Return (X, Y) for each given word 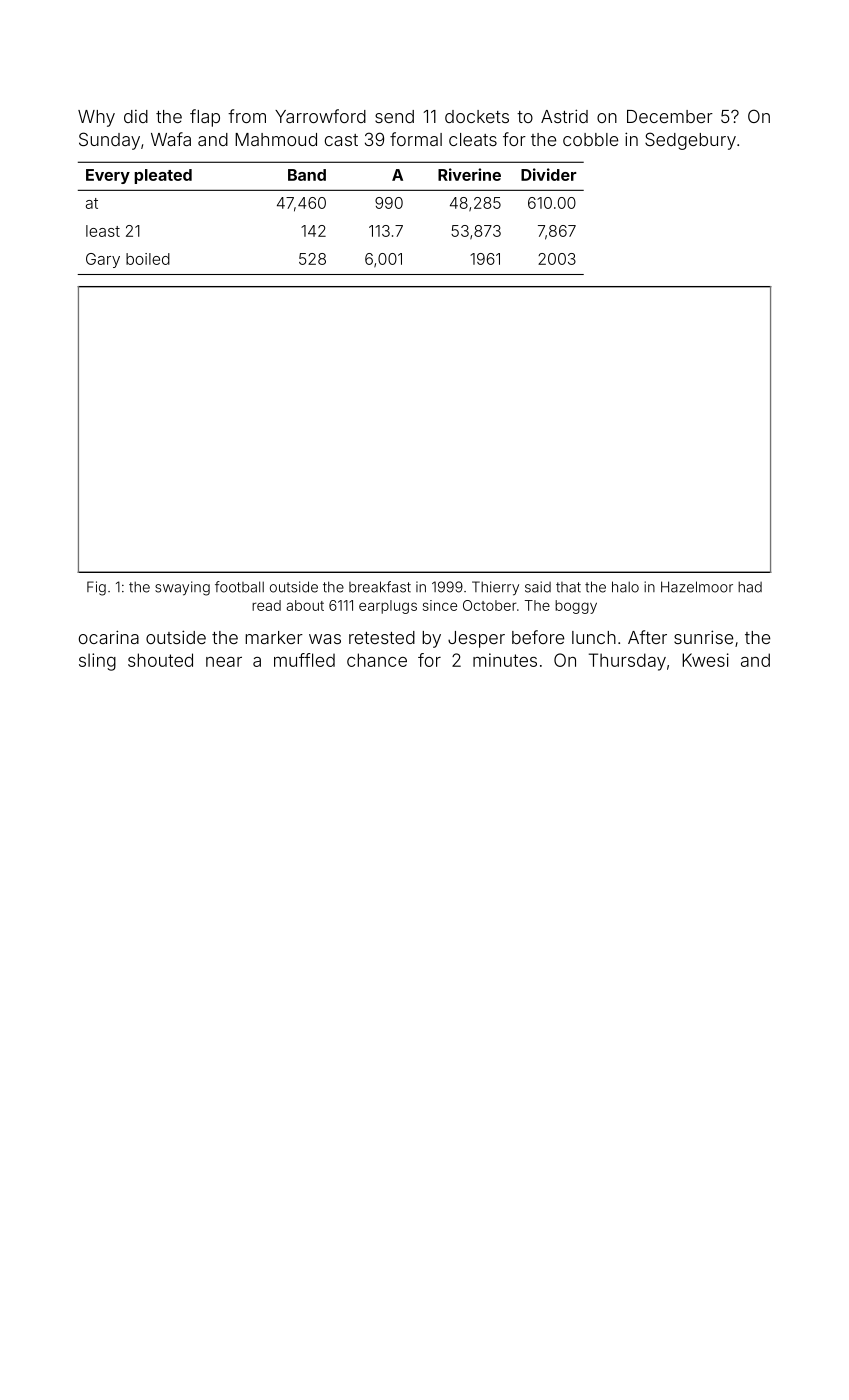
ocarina (109, 637)
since (440, 605)
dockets (477, 116)
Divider (549, 174)
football (239, 587)
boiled (148, 259)
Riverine (469, 174)
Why (96, 118)
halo (625, 587)
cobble (590, 139)
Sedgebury (690, 141)
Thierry (495, 588)
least (103, 231)
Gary (103, 260)
